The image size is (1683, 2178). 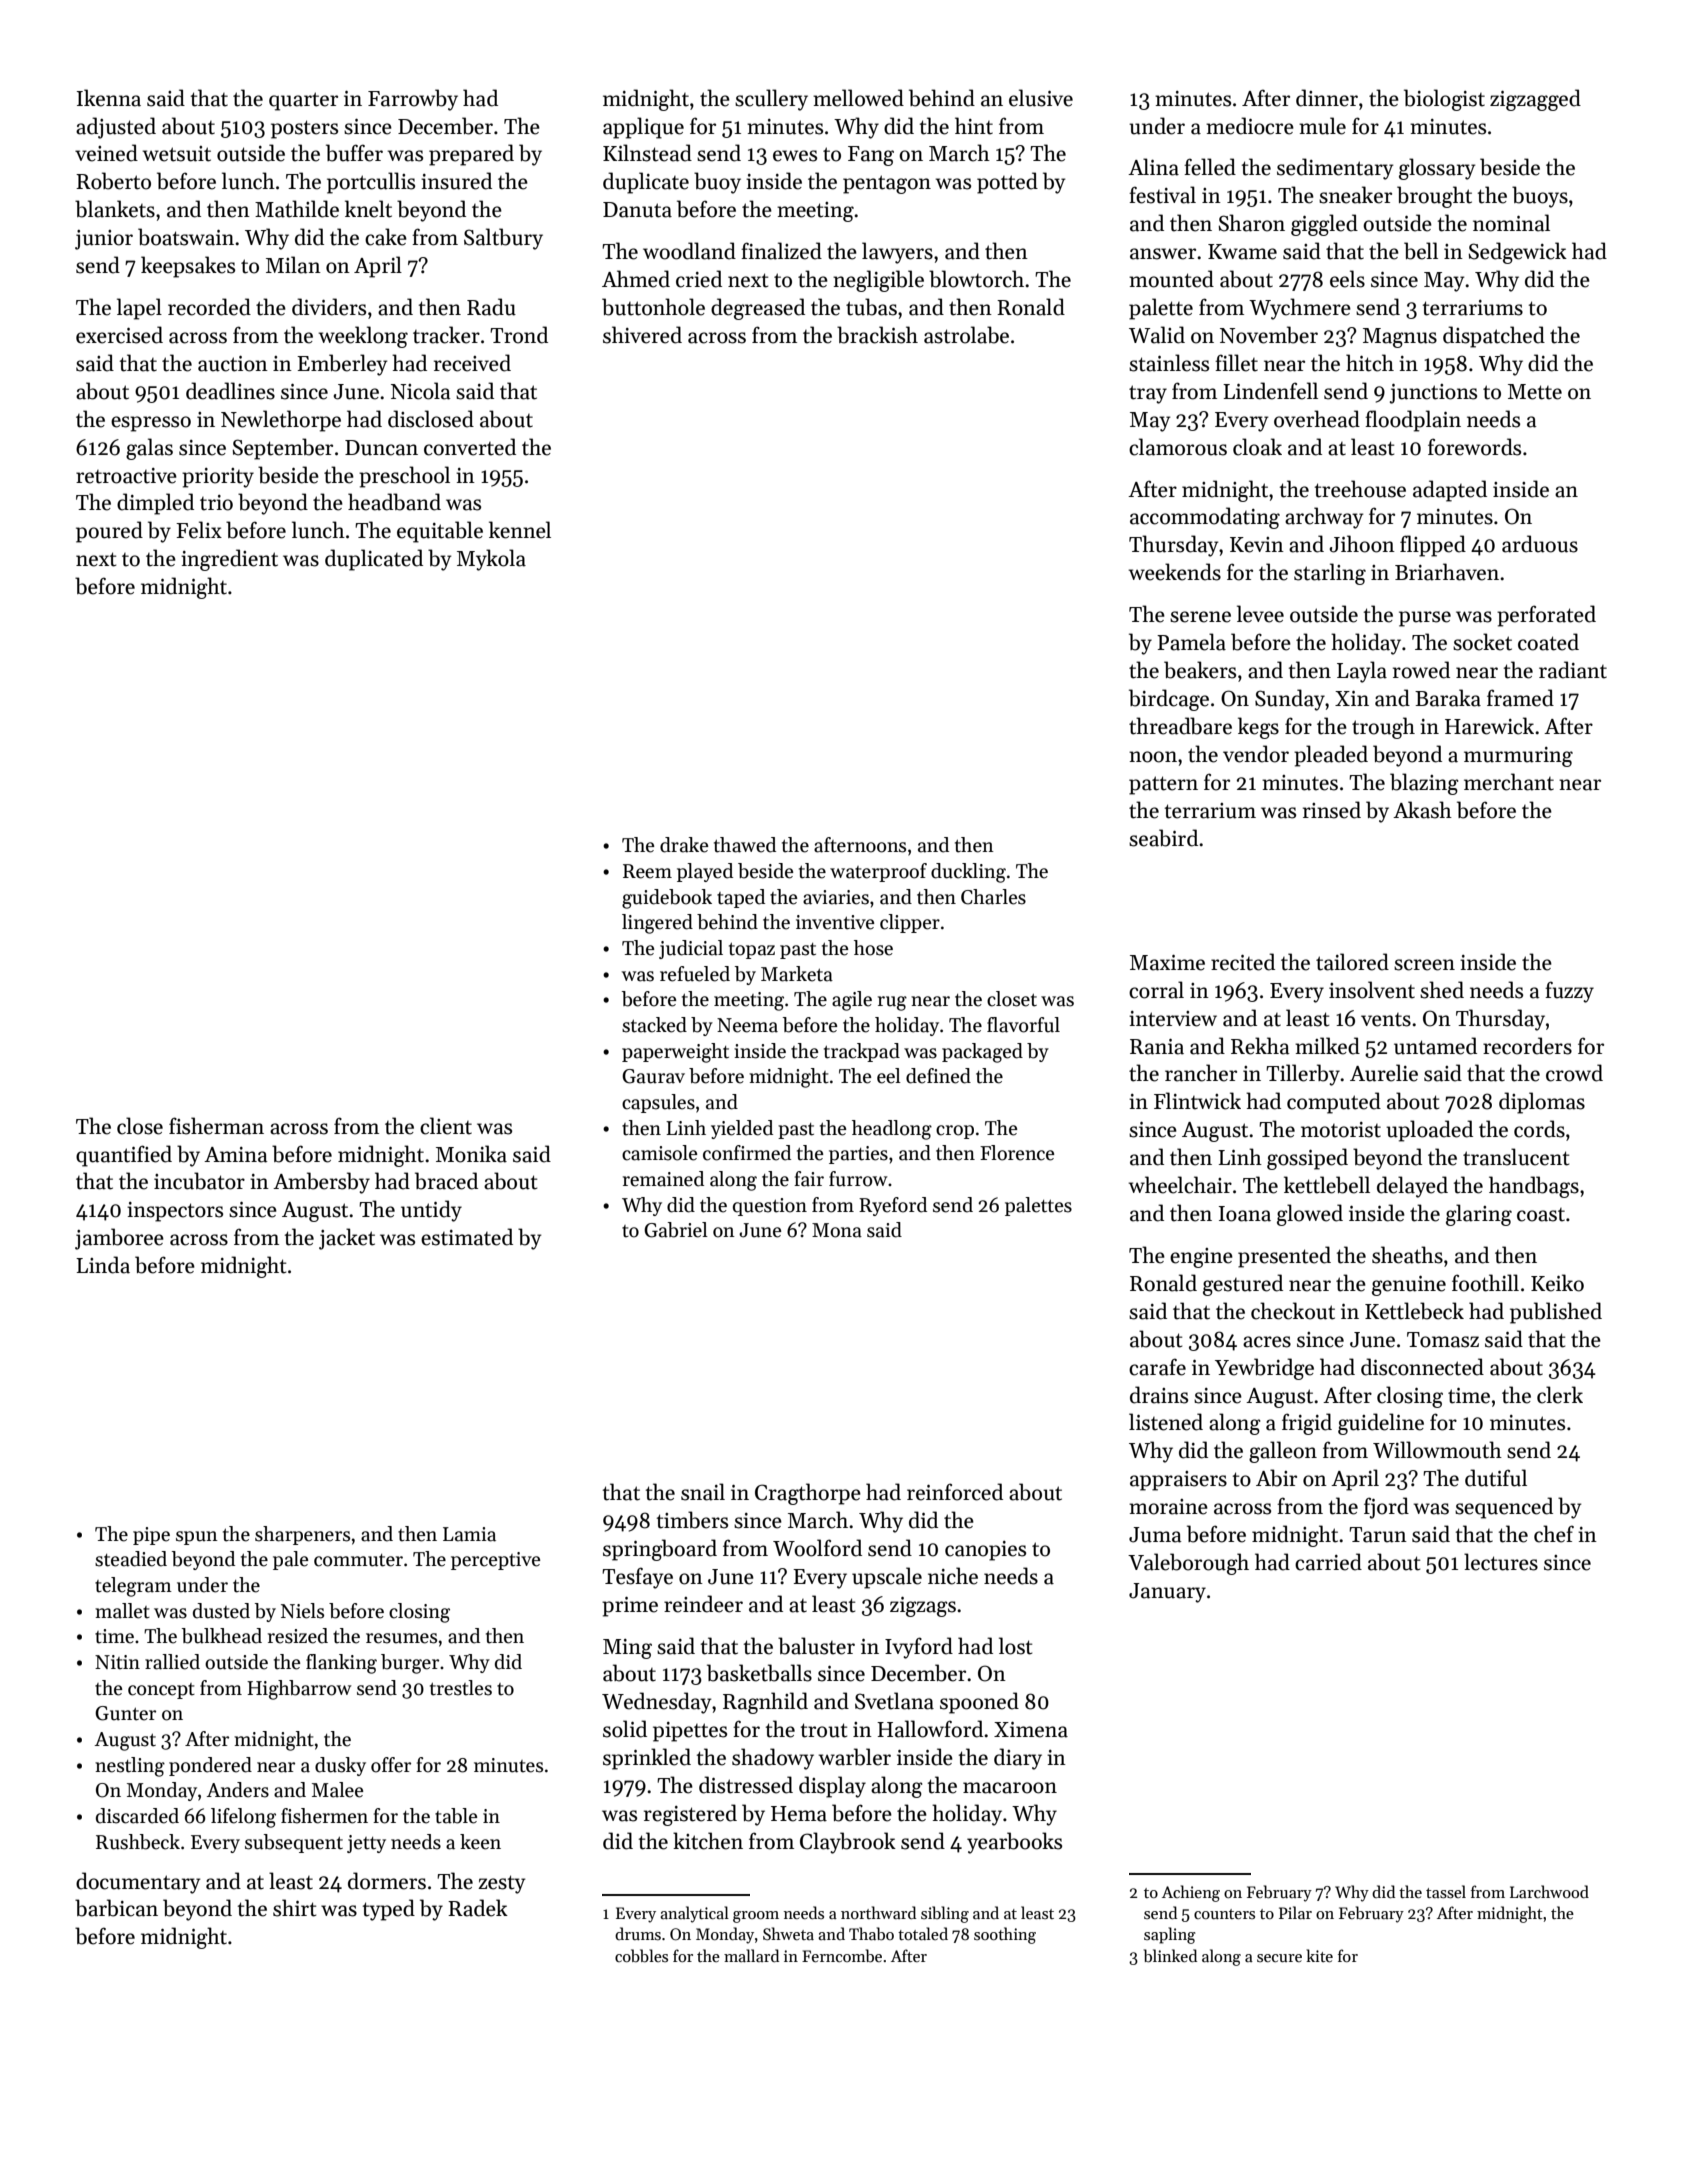 What do you see at coordinates (1386, 1020) in the screenshot?
I see `vents` at bounding box center [1386, 1020].
